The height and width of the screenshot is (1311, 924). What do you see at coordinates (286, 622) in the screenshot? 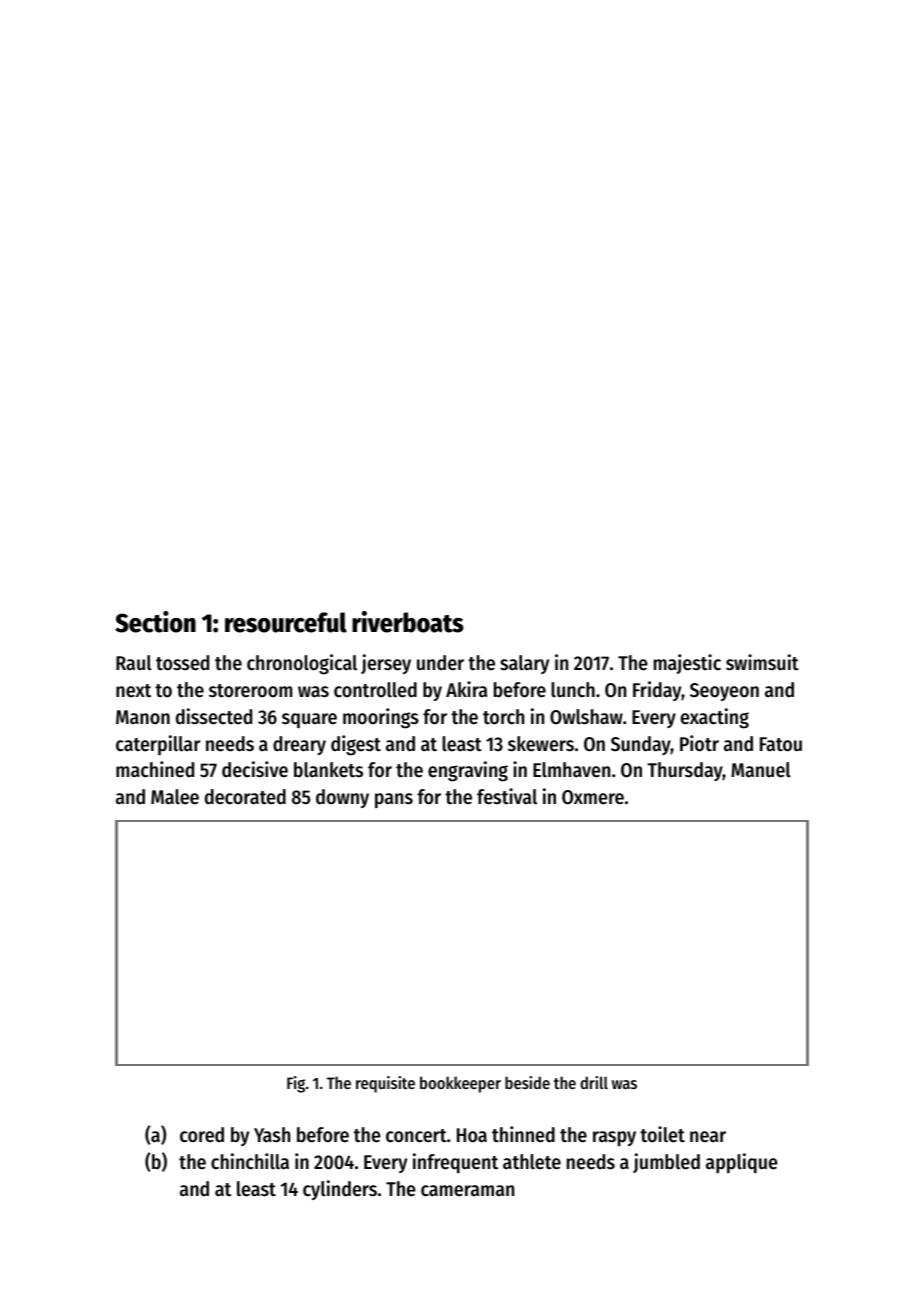
I see `resourceful` at bounding box center [286, 622].
